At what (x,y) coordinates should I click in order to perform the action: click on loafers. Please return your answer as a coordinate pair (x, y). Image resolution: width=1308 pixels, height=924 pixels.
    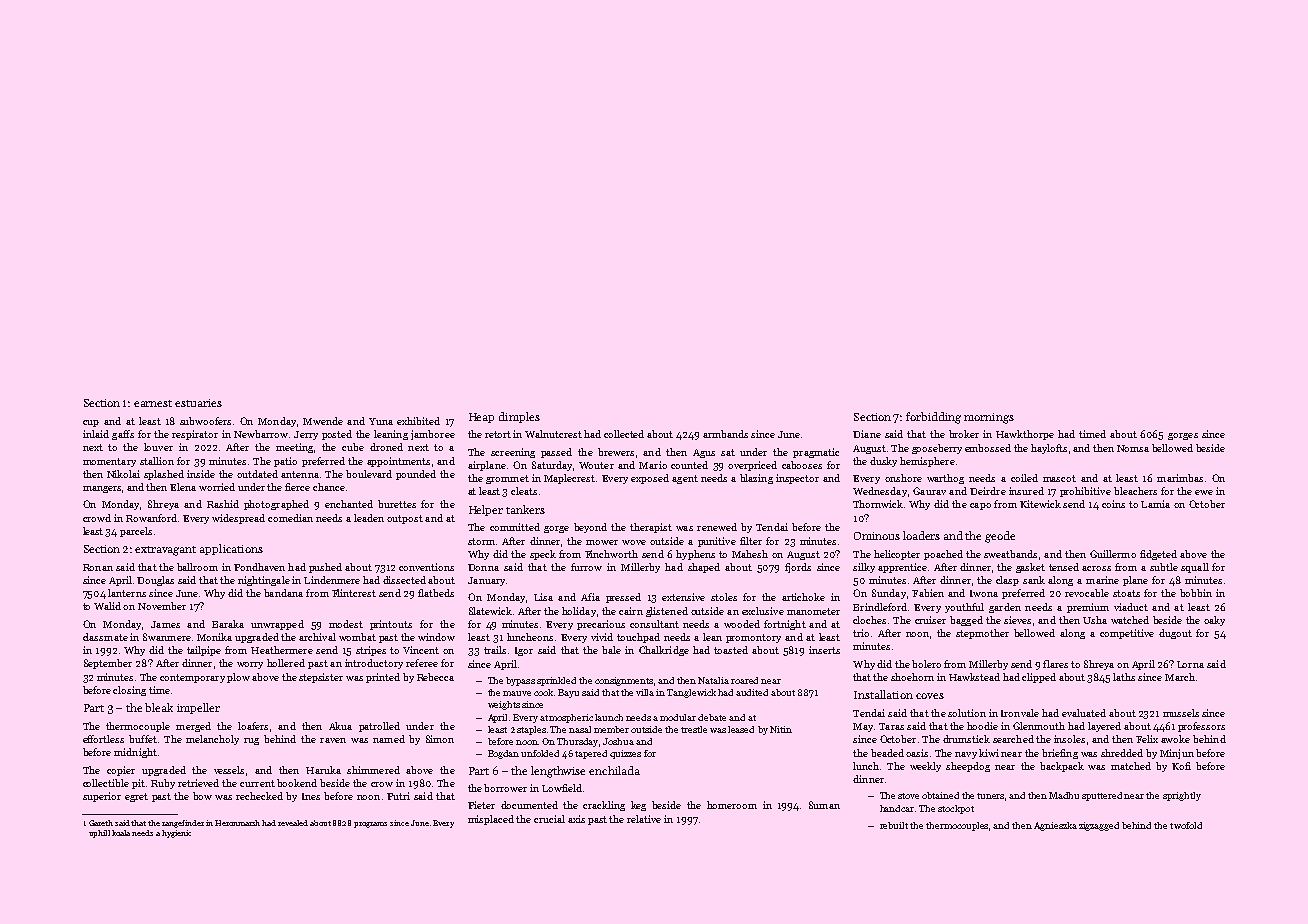
    Looking at the image, I should click on (253, 726).
